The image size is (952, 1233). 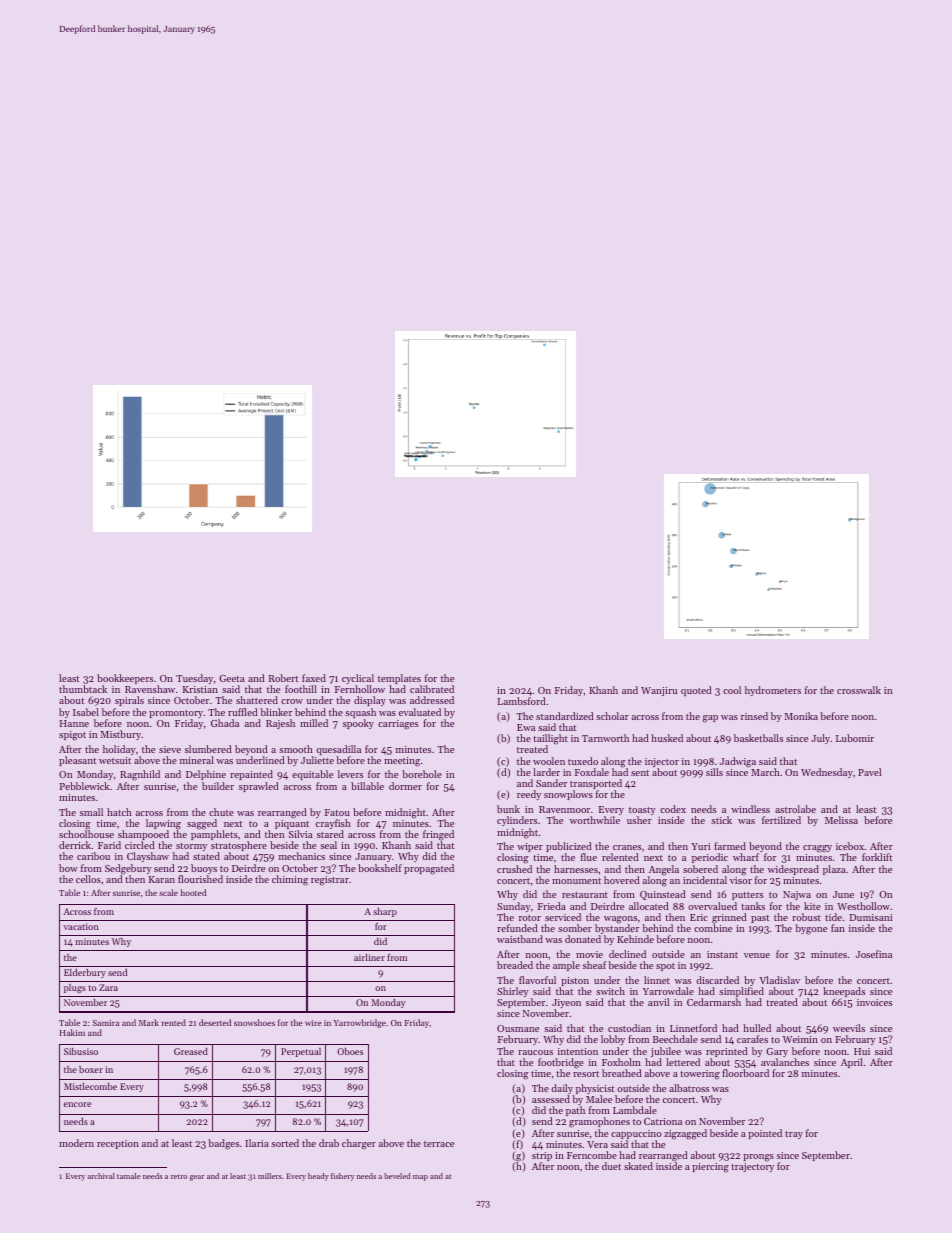 I want to click on combine, so click(x=713, y=928).
